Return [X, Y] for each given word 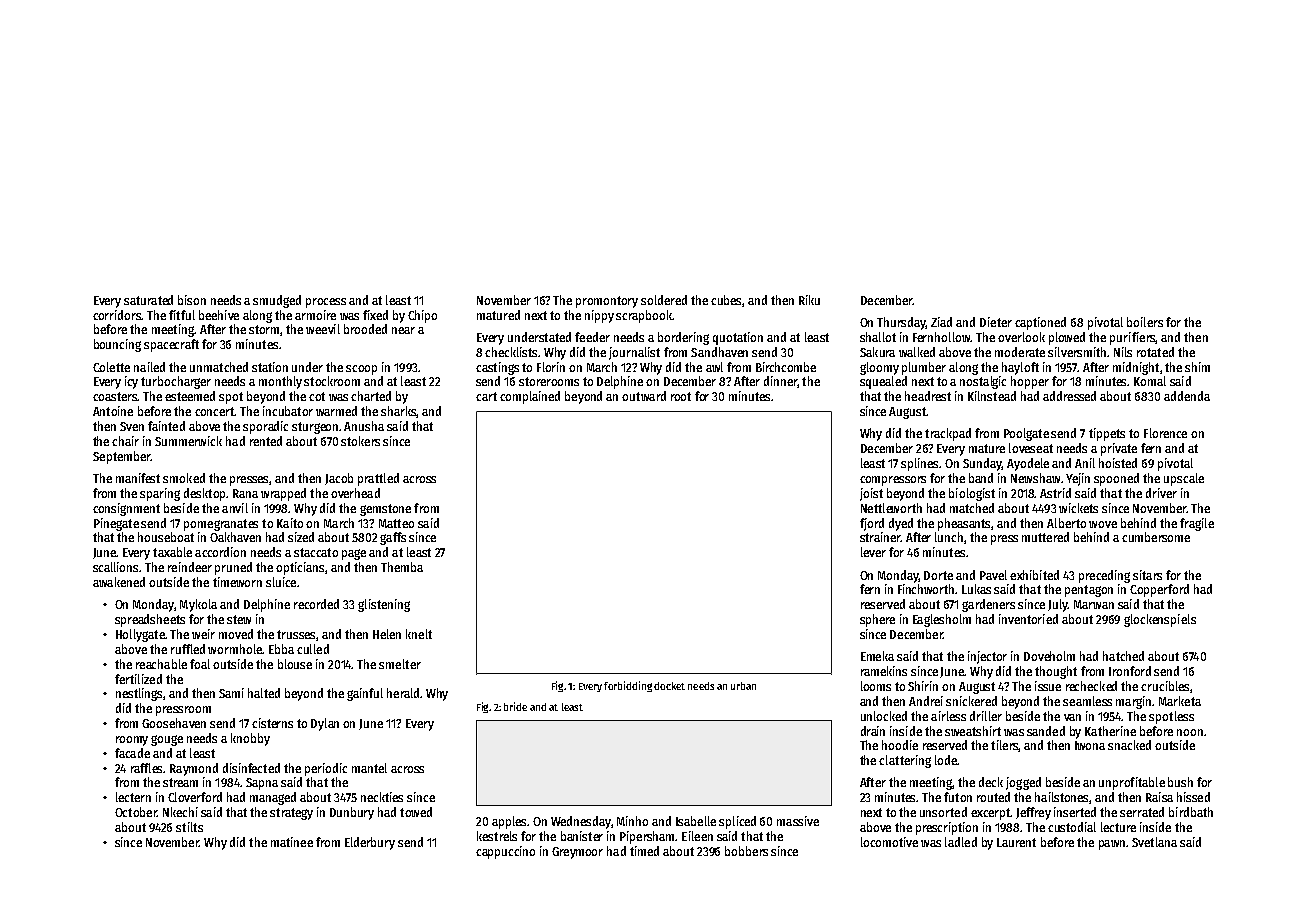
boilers [1145, 322]
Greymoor [577, 853]
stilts [189, 827]
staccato [316, 552]
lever [873, 552]
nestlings [139, 694]
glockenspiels [1160, 620]
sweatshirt [973, 731]
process [326, 303]
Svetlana [1154, 842]
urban [743, 686]
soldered [664, 300]
